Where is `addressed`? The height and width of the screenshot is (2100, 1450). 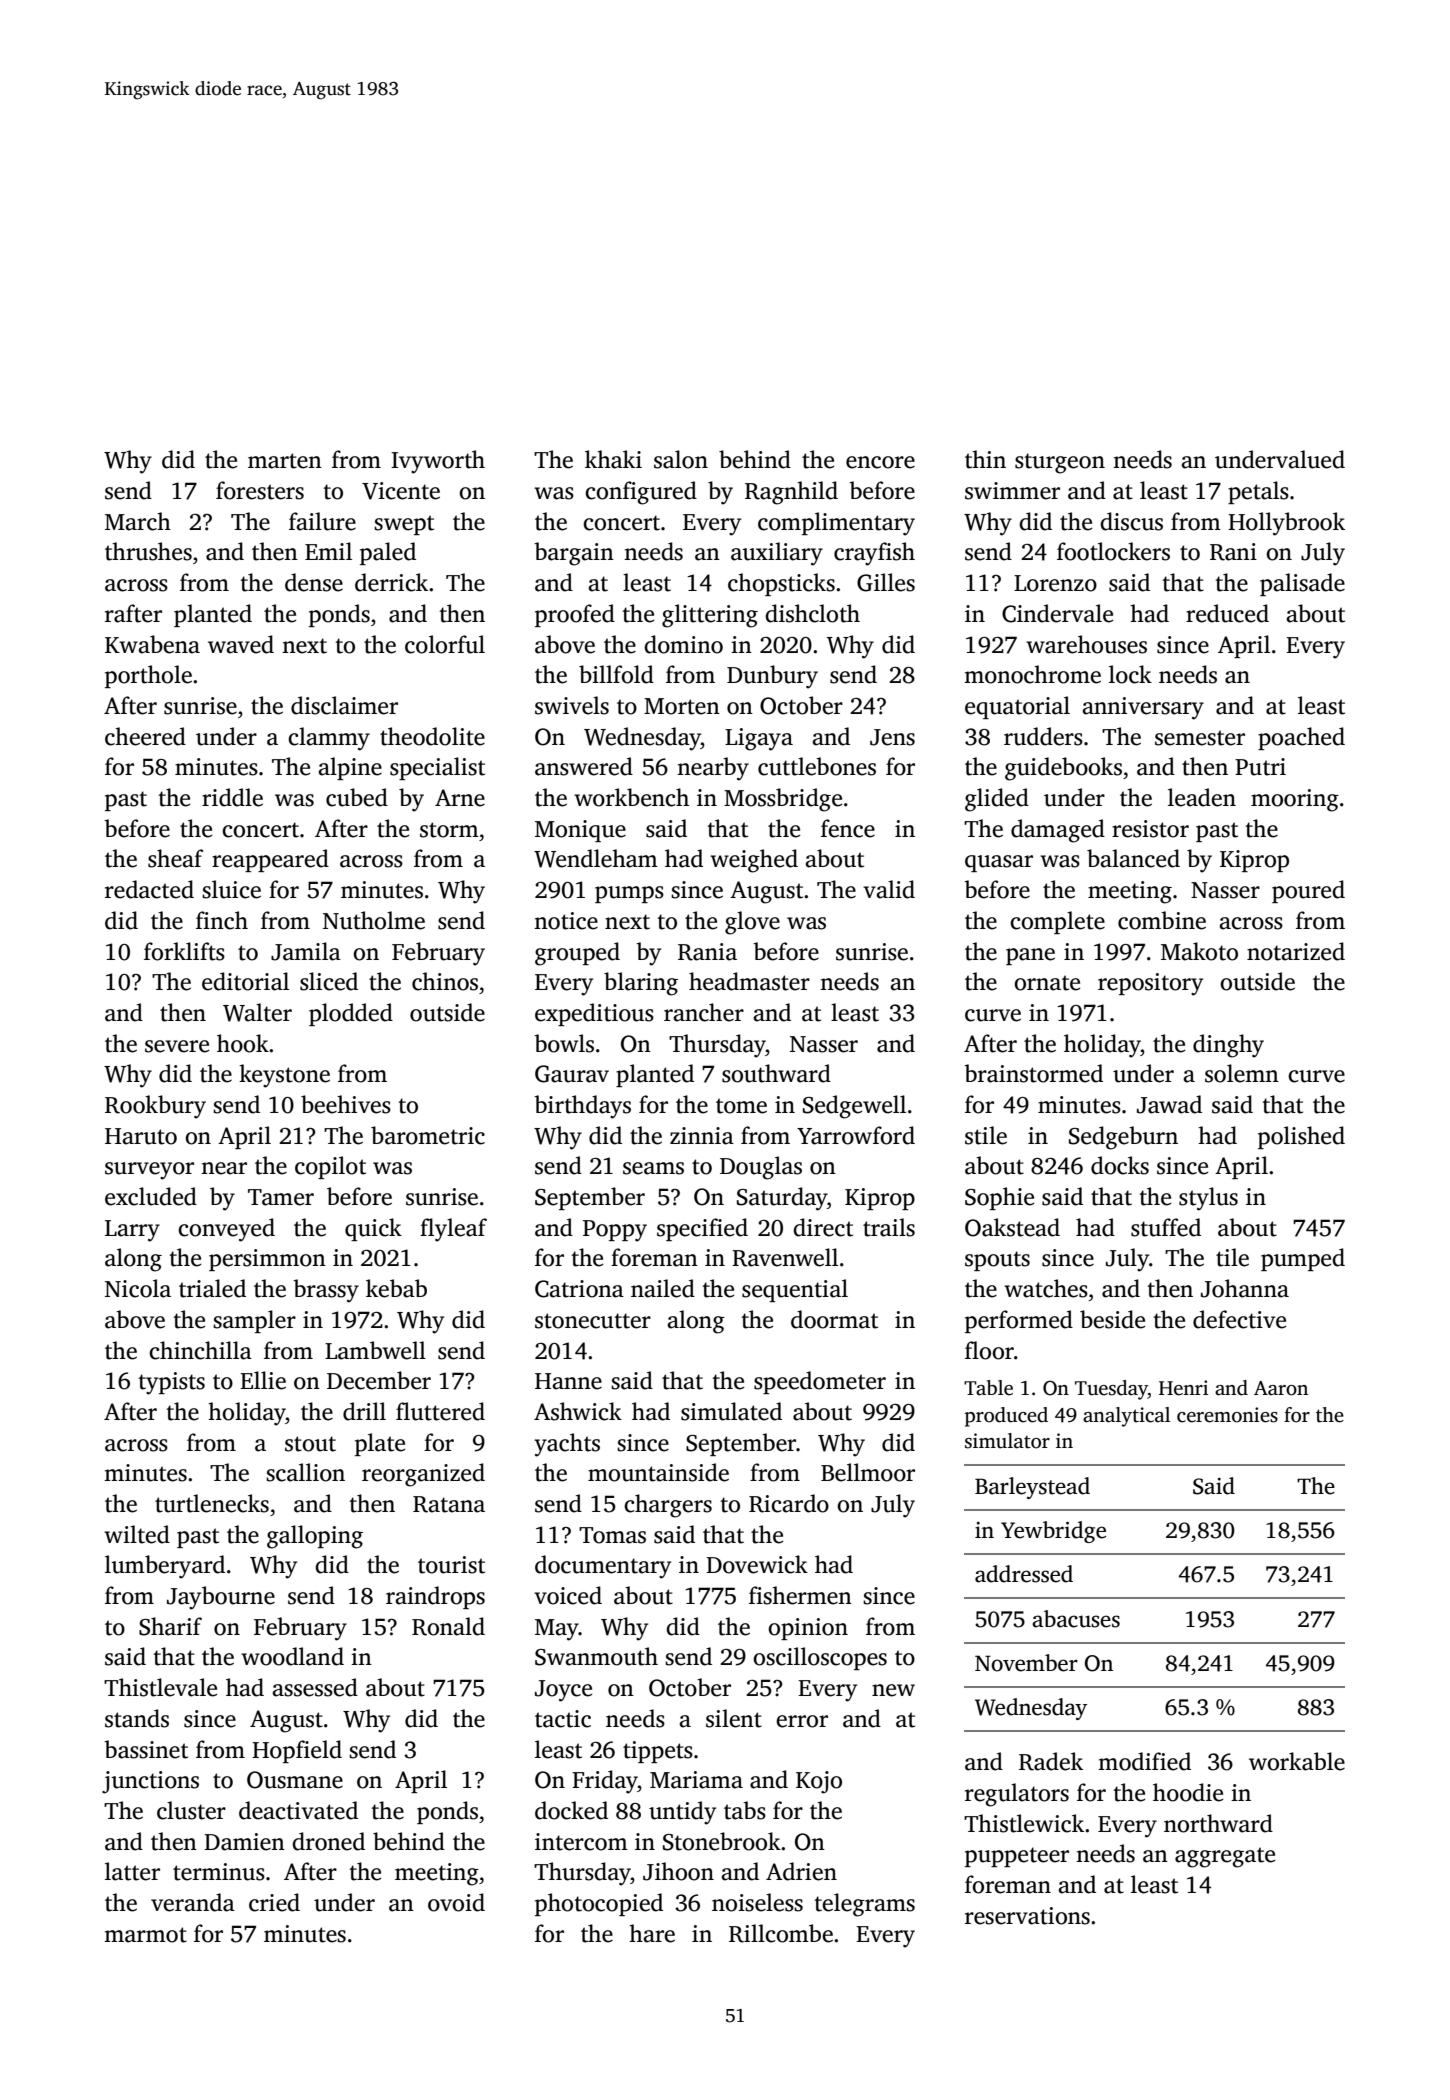
addressed is located at coordinates (1024, 1574).
